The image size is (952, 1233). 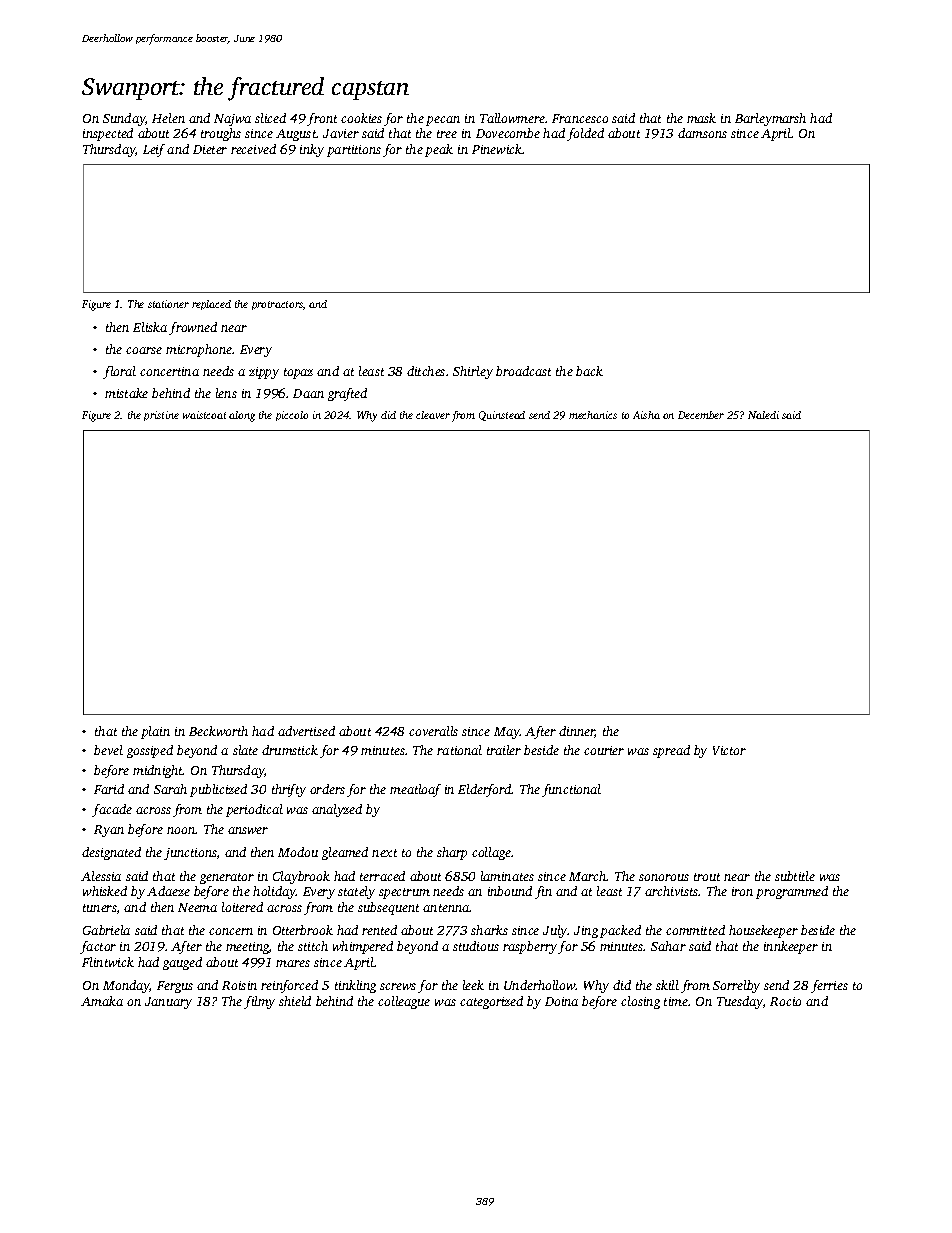 I want to click on Elderford, so click(x=485, y=790).
